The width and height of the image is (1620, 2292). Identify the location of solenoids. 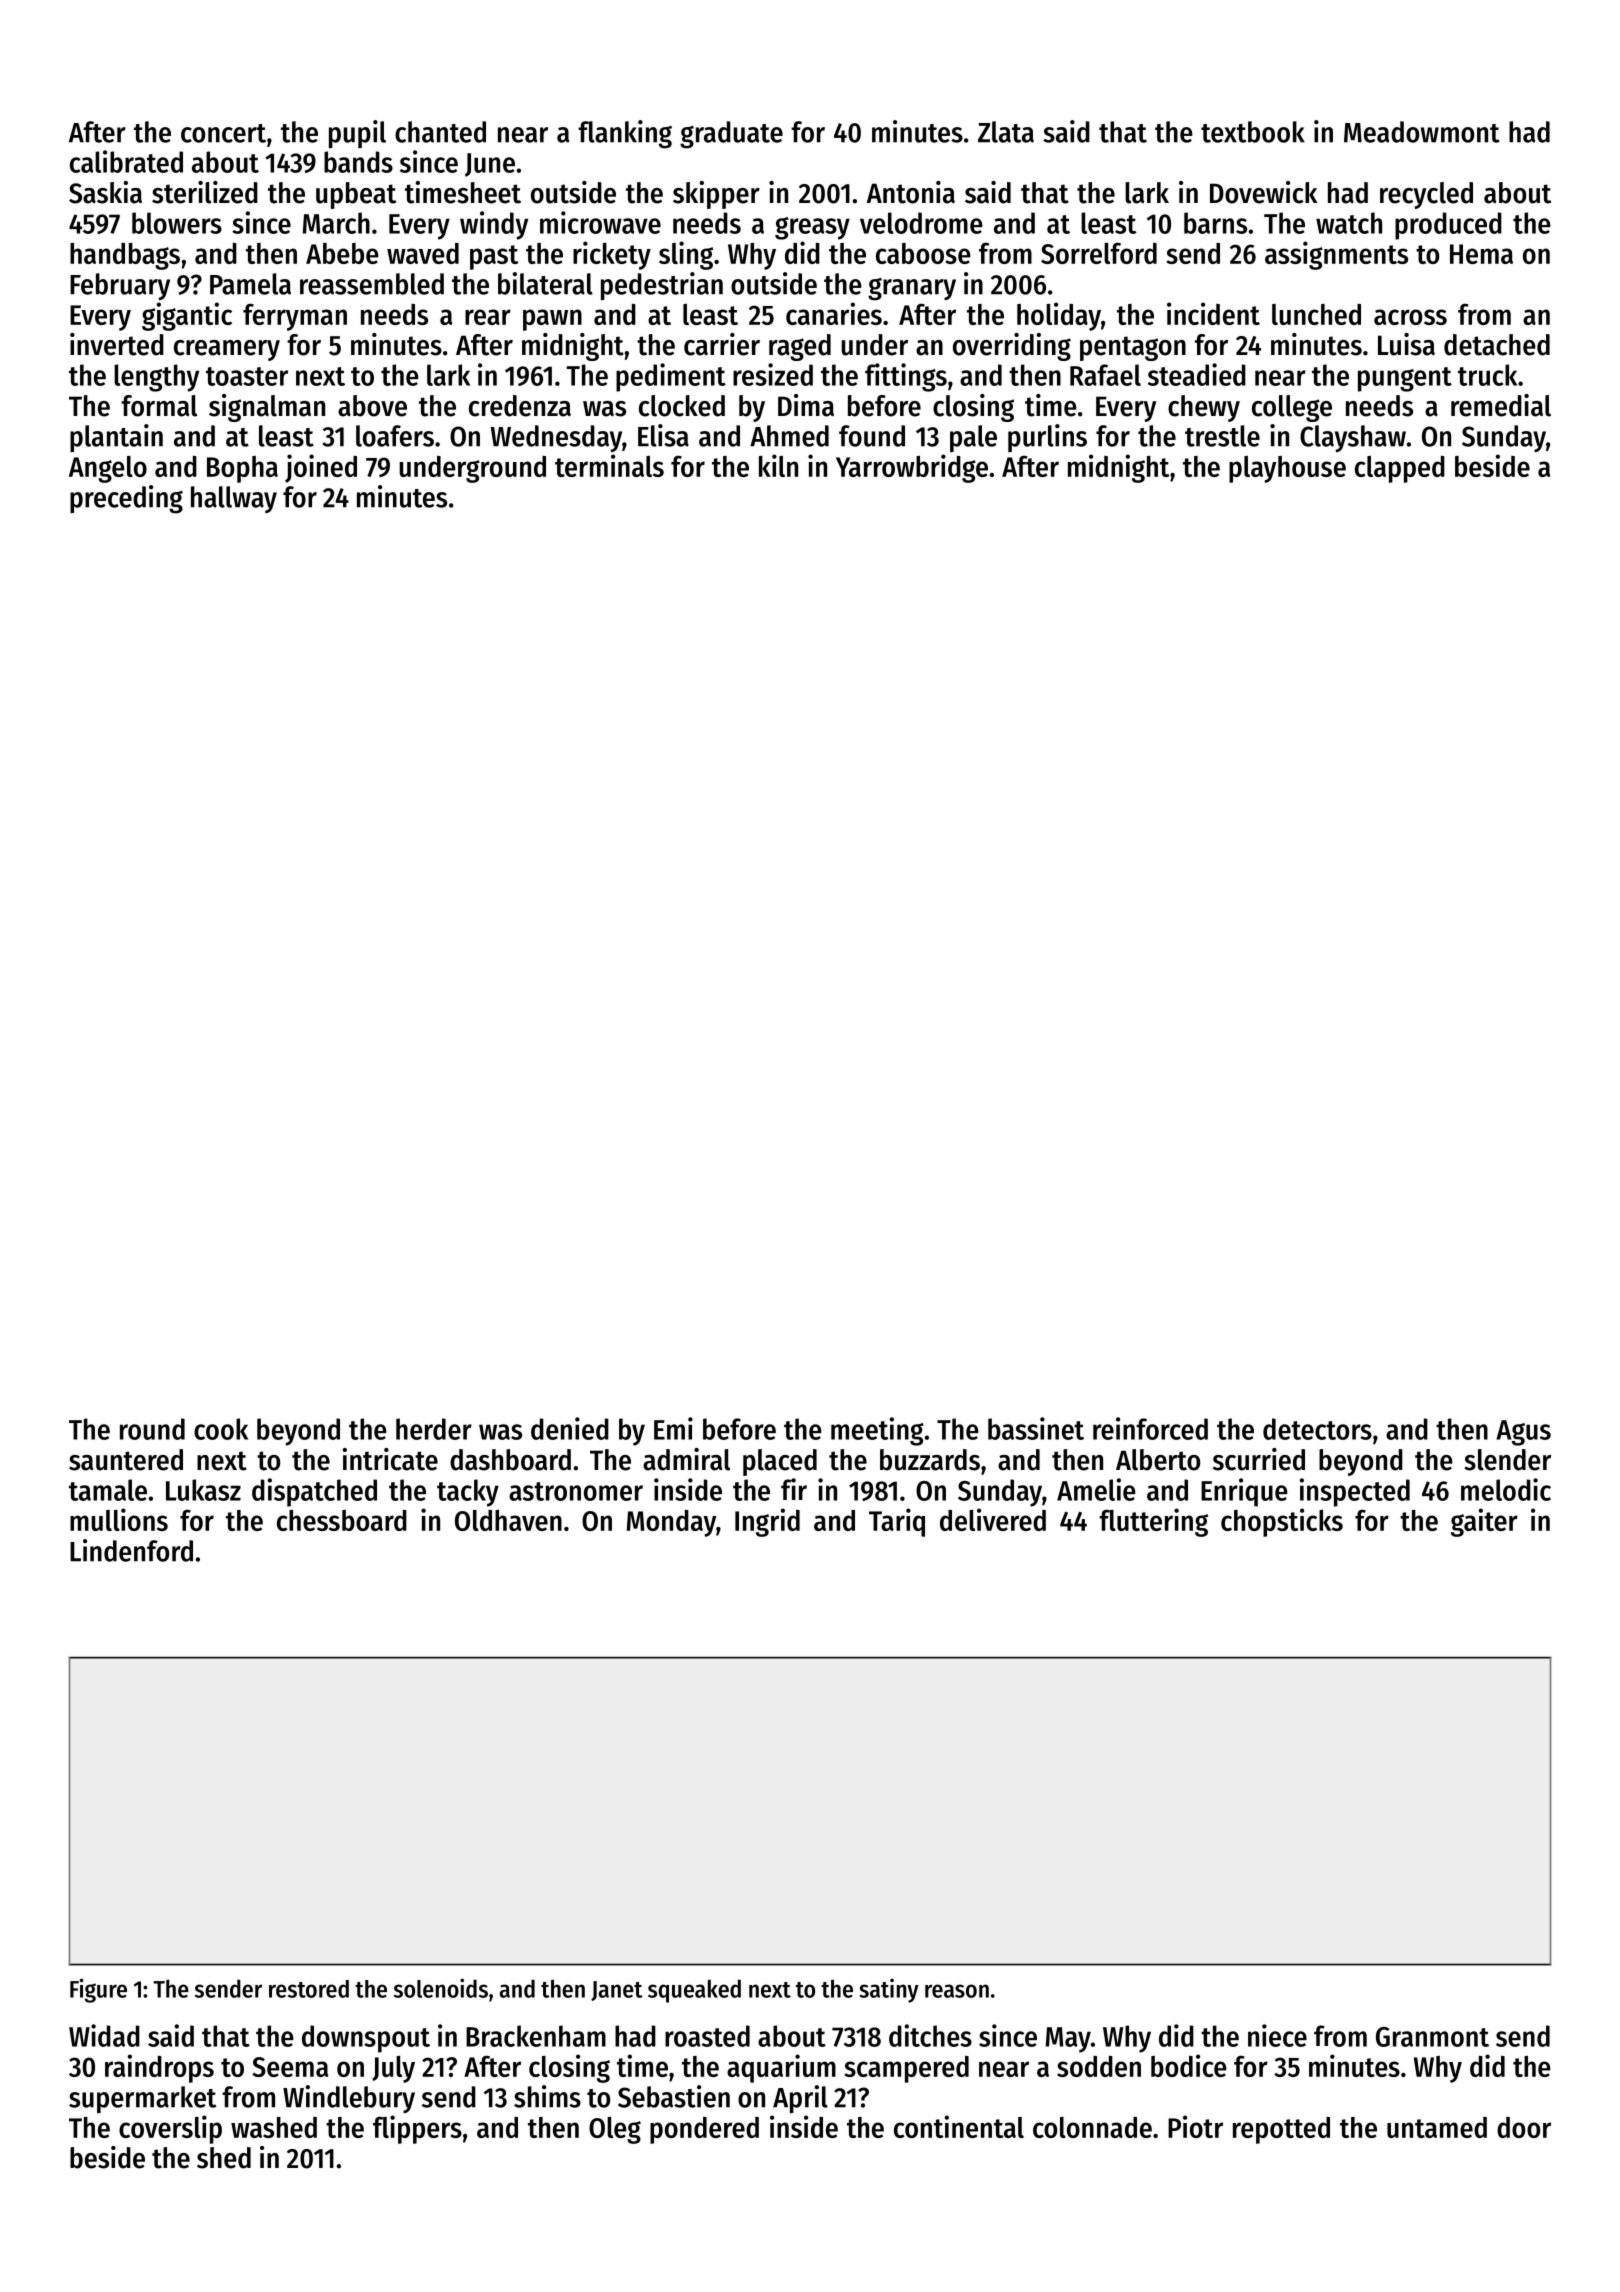
(441, 1988).
